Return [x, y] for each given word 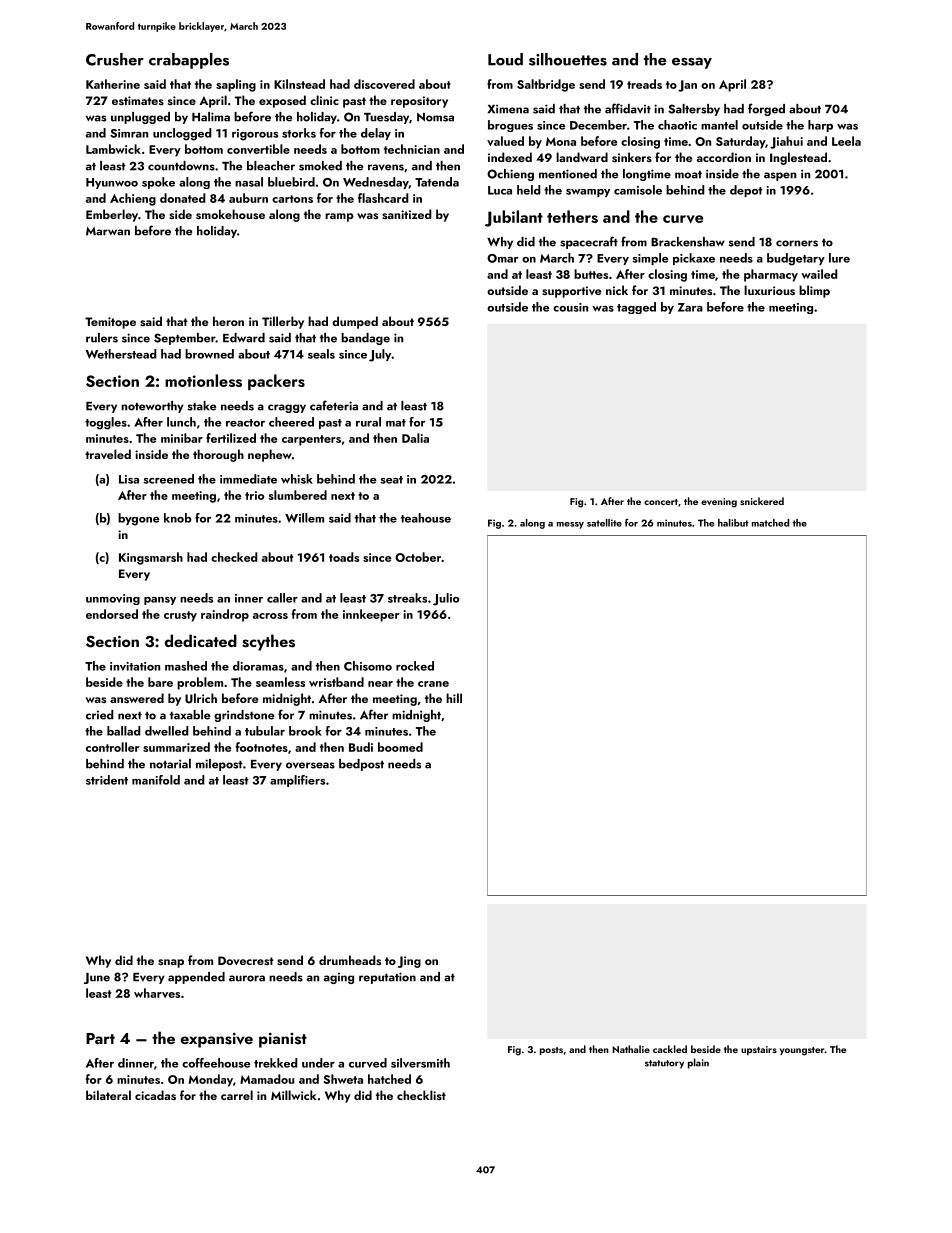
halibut [733, 523]
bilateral [108, 1095]
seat [391, 480]
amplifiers [297, 781]
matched [770, 523]
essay [692, 63]
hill [454, 698]
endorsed [112, 614]
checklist [421, 1095]
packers [276, 382]
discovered [384, 84]
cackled [670, 1049]
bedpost [361, 765]
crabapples [189, 61]
